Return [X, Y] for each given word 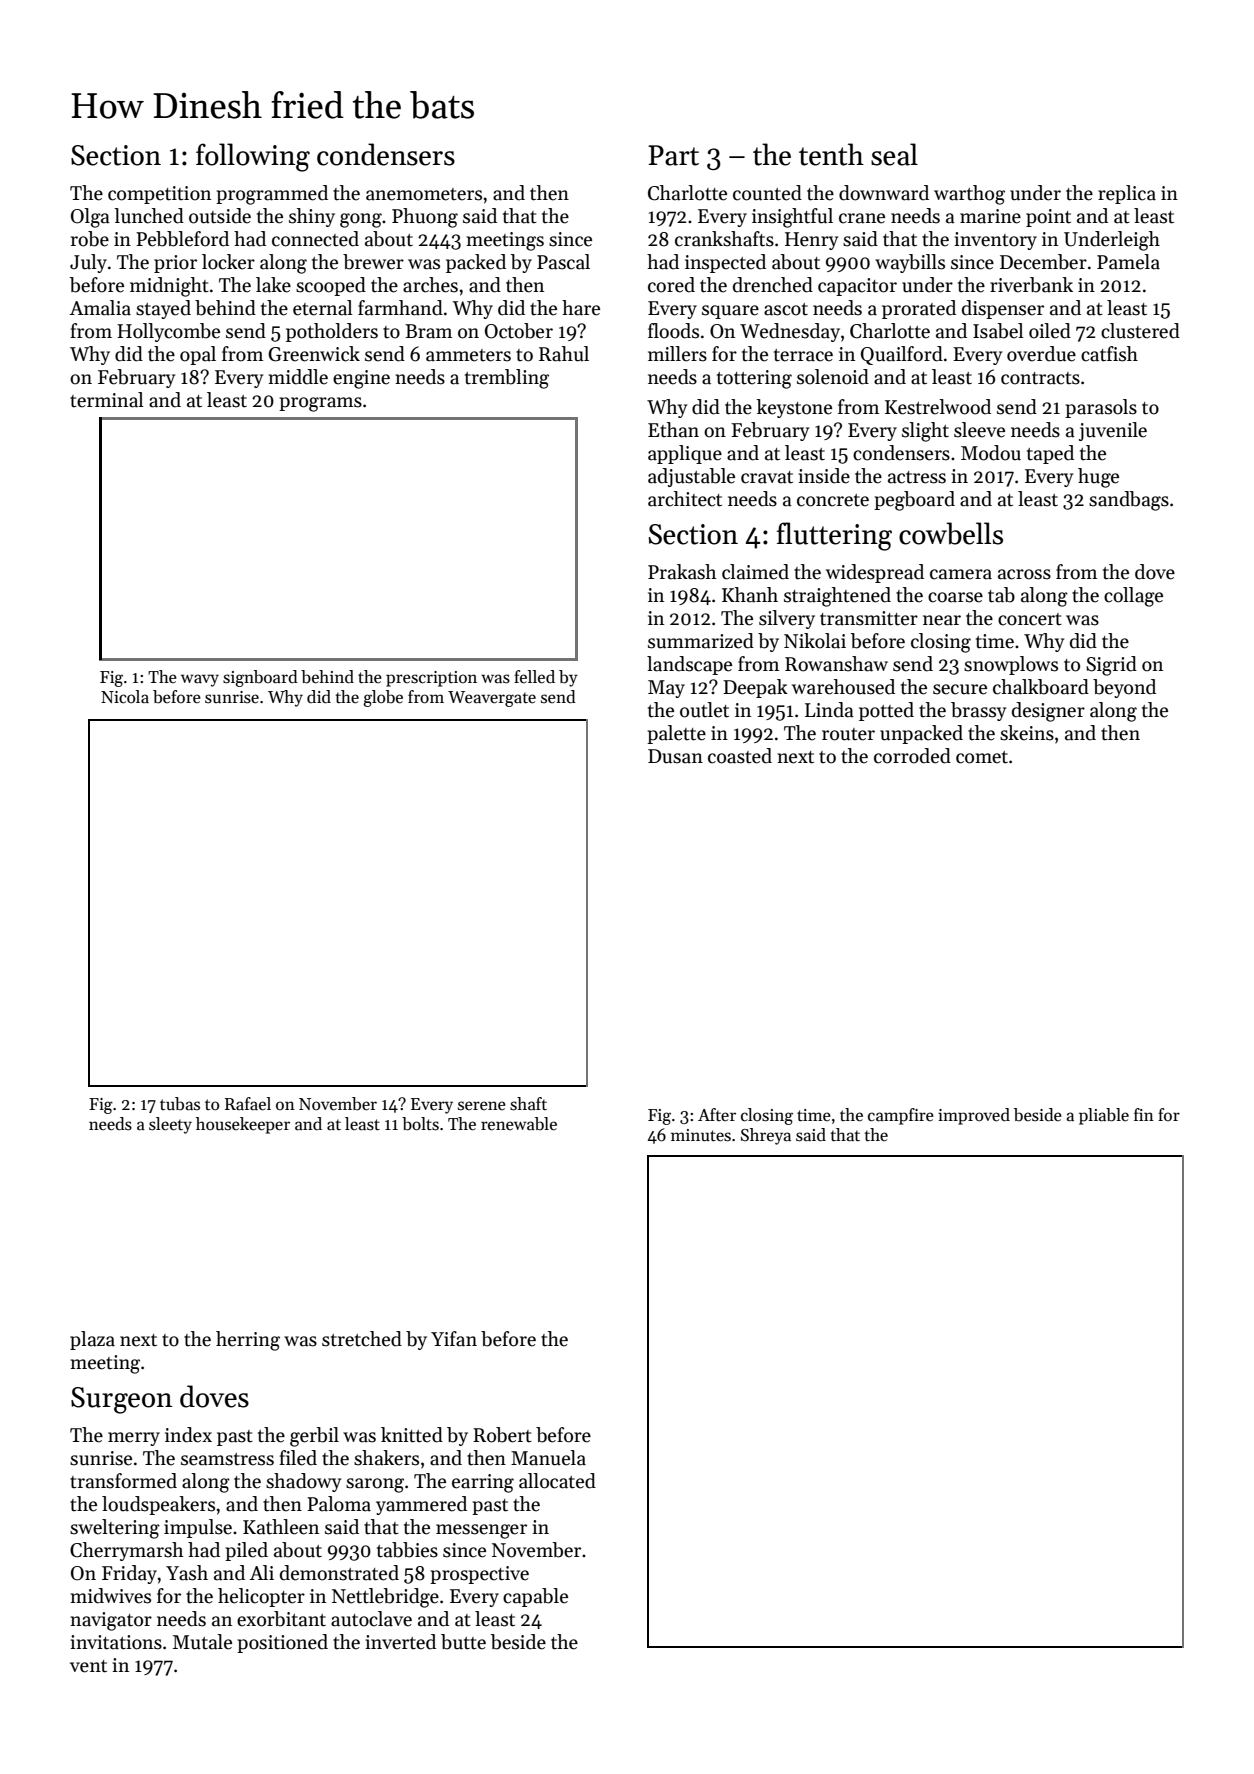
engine [361, 379]
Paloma [339, 1504]
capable [535, 1597]
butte [463, 1642]
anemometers [424, 194]
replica [1127, 194]
